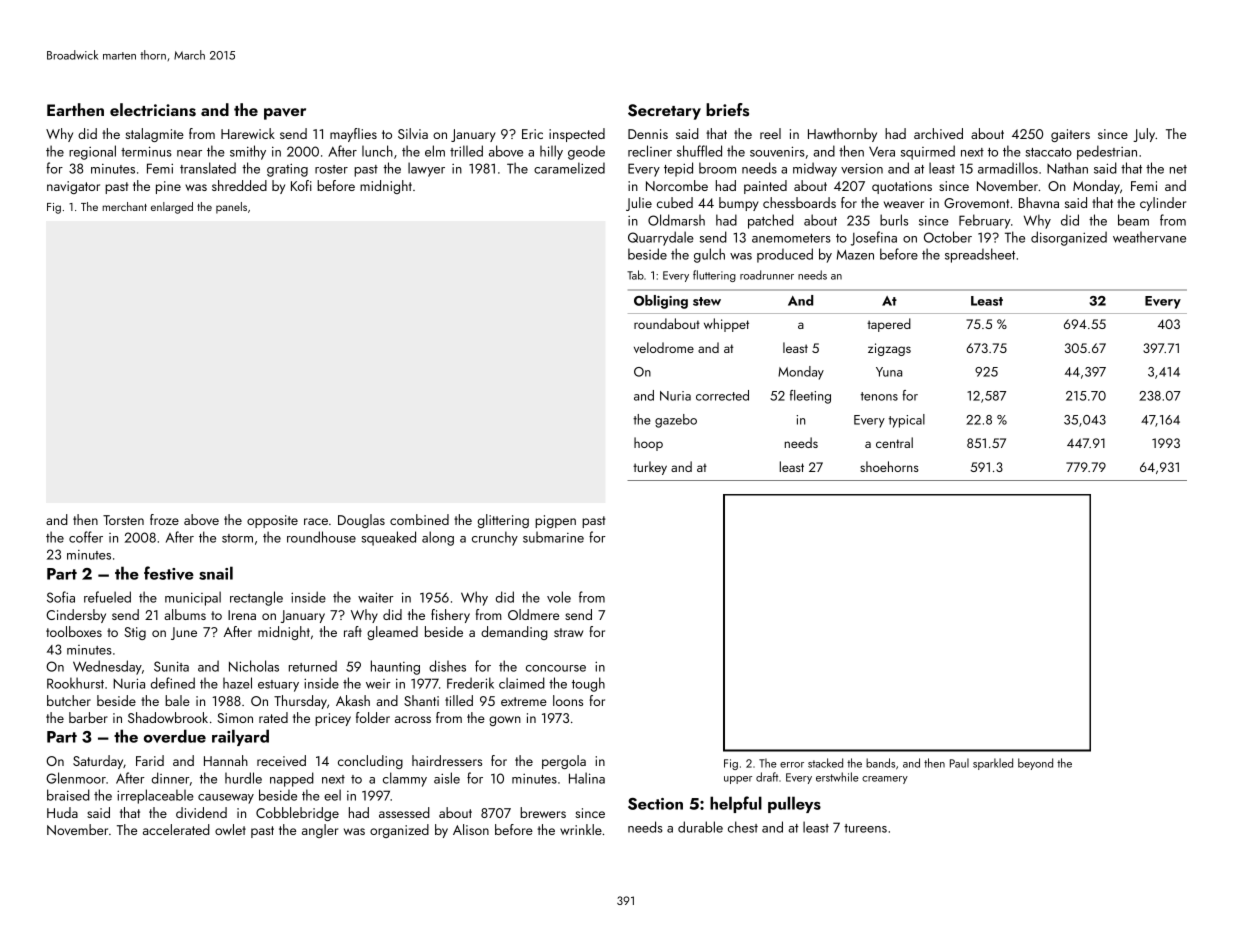  I want to click on gulch, so click(709, 255).
